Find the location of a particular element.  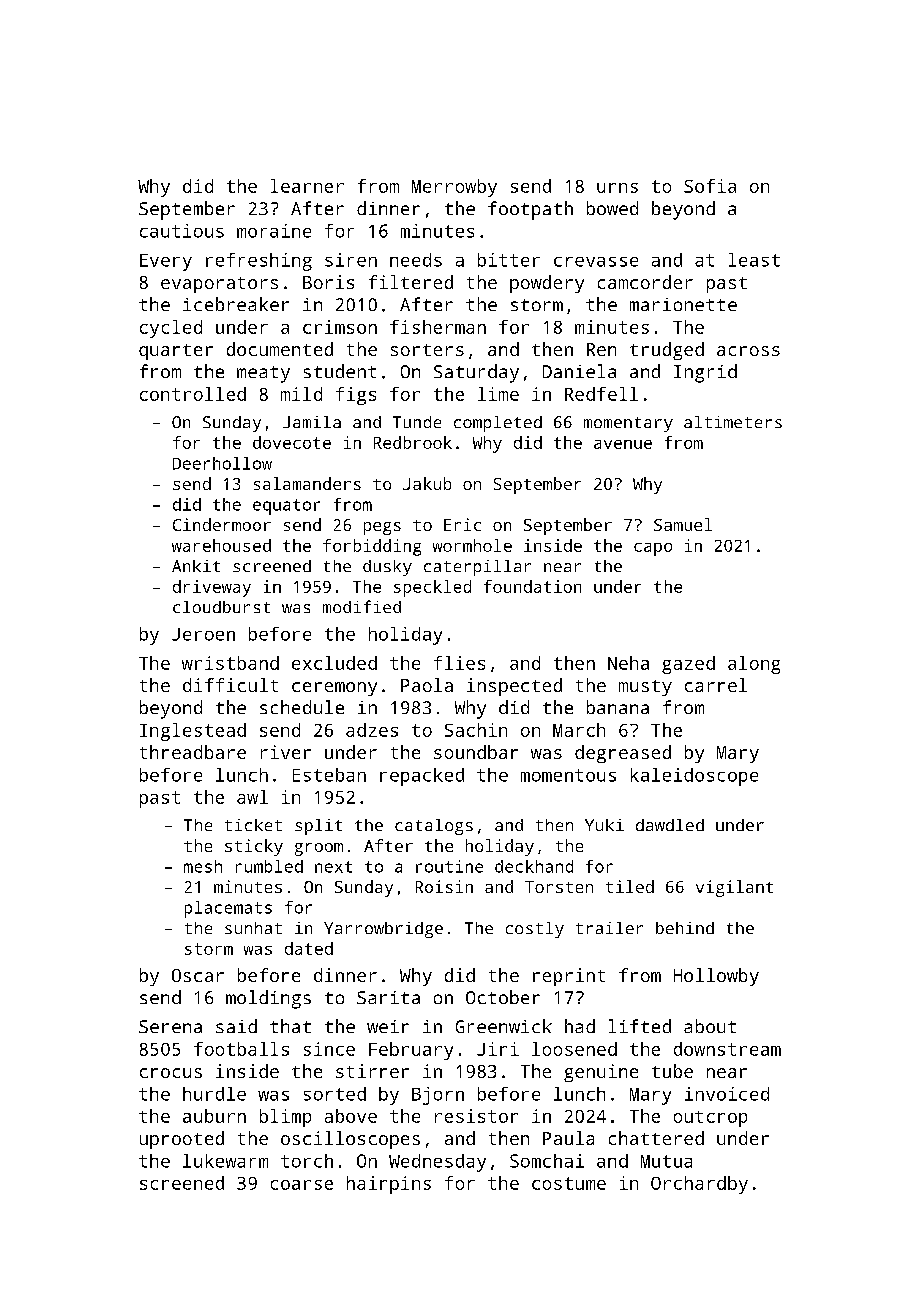

modified is located at coordinates (362, 606).
